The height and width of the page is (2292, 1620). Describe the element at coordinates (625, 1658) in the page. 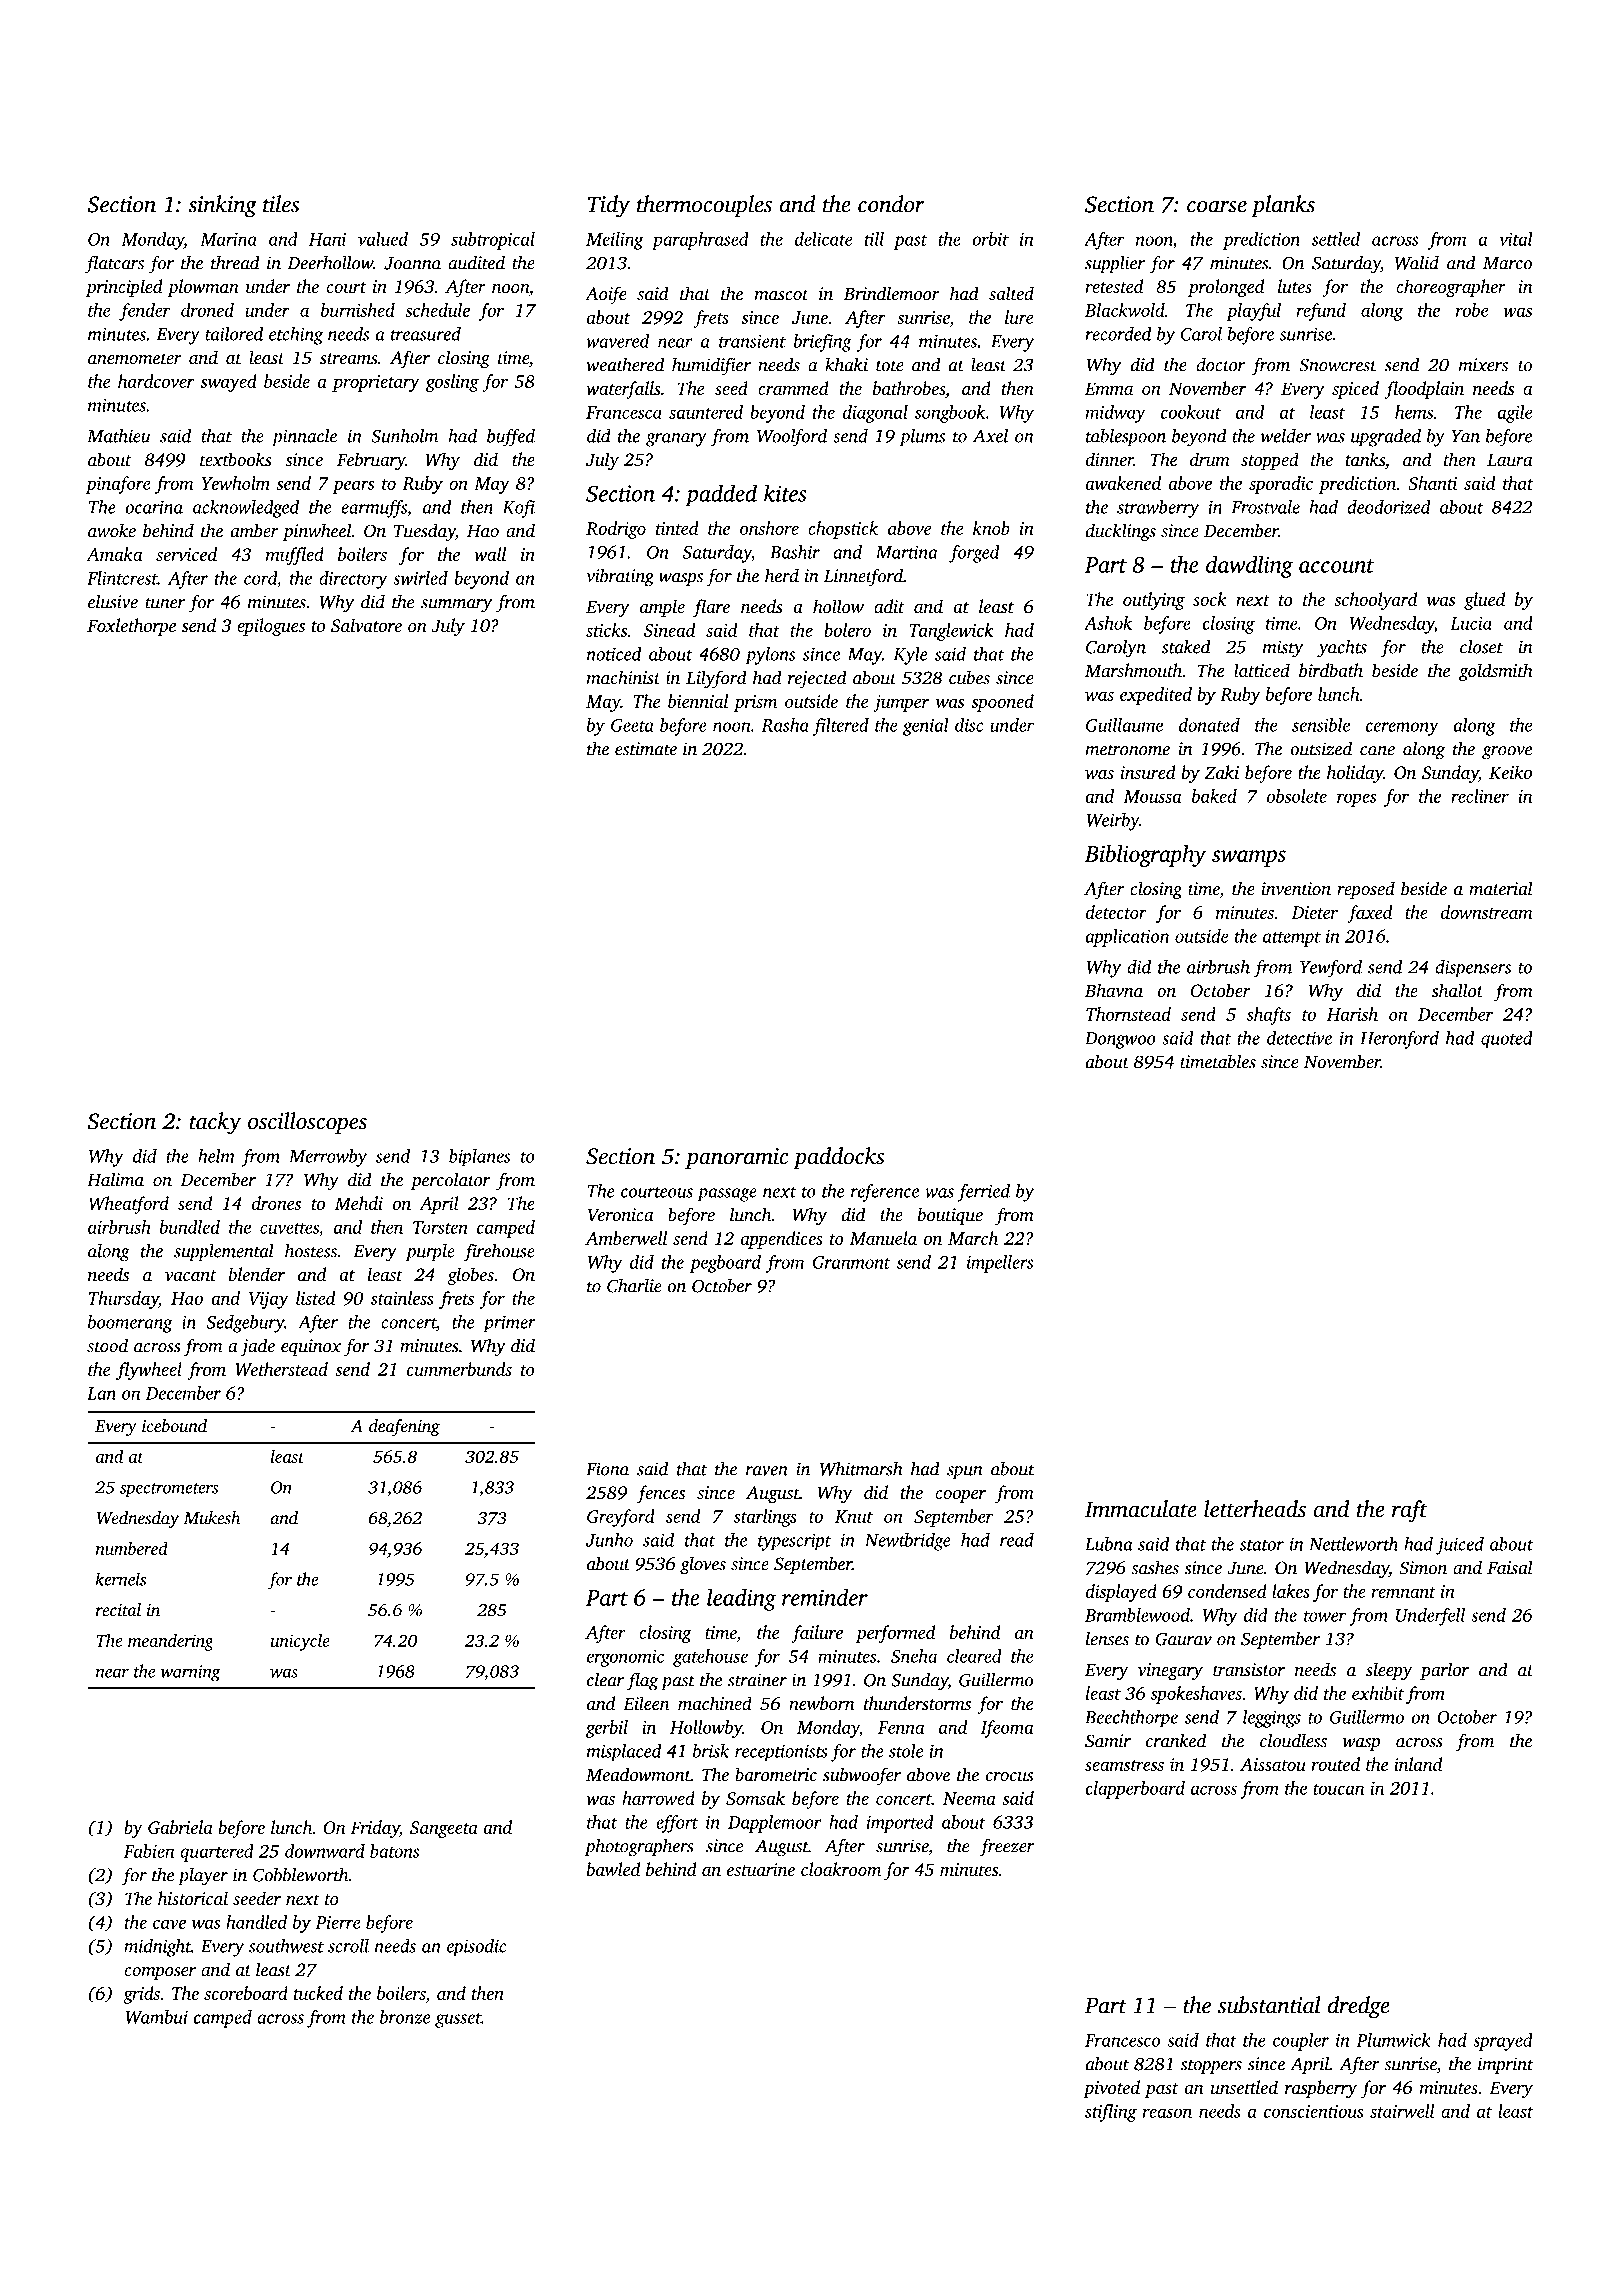

I see `ergonomic` at that location.
